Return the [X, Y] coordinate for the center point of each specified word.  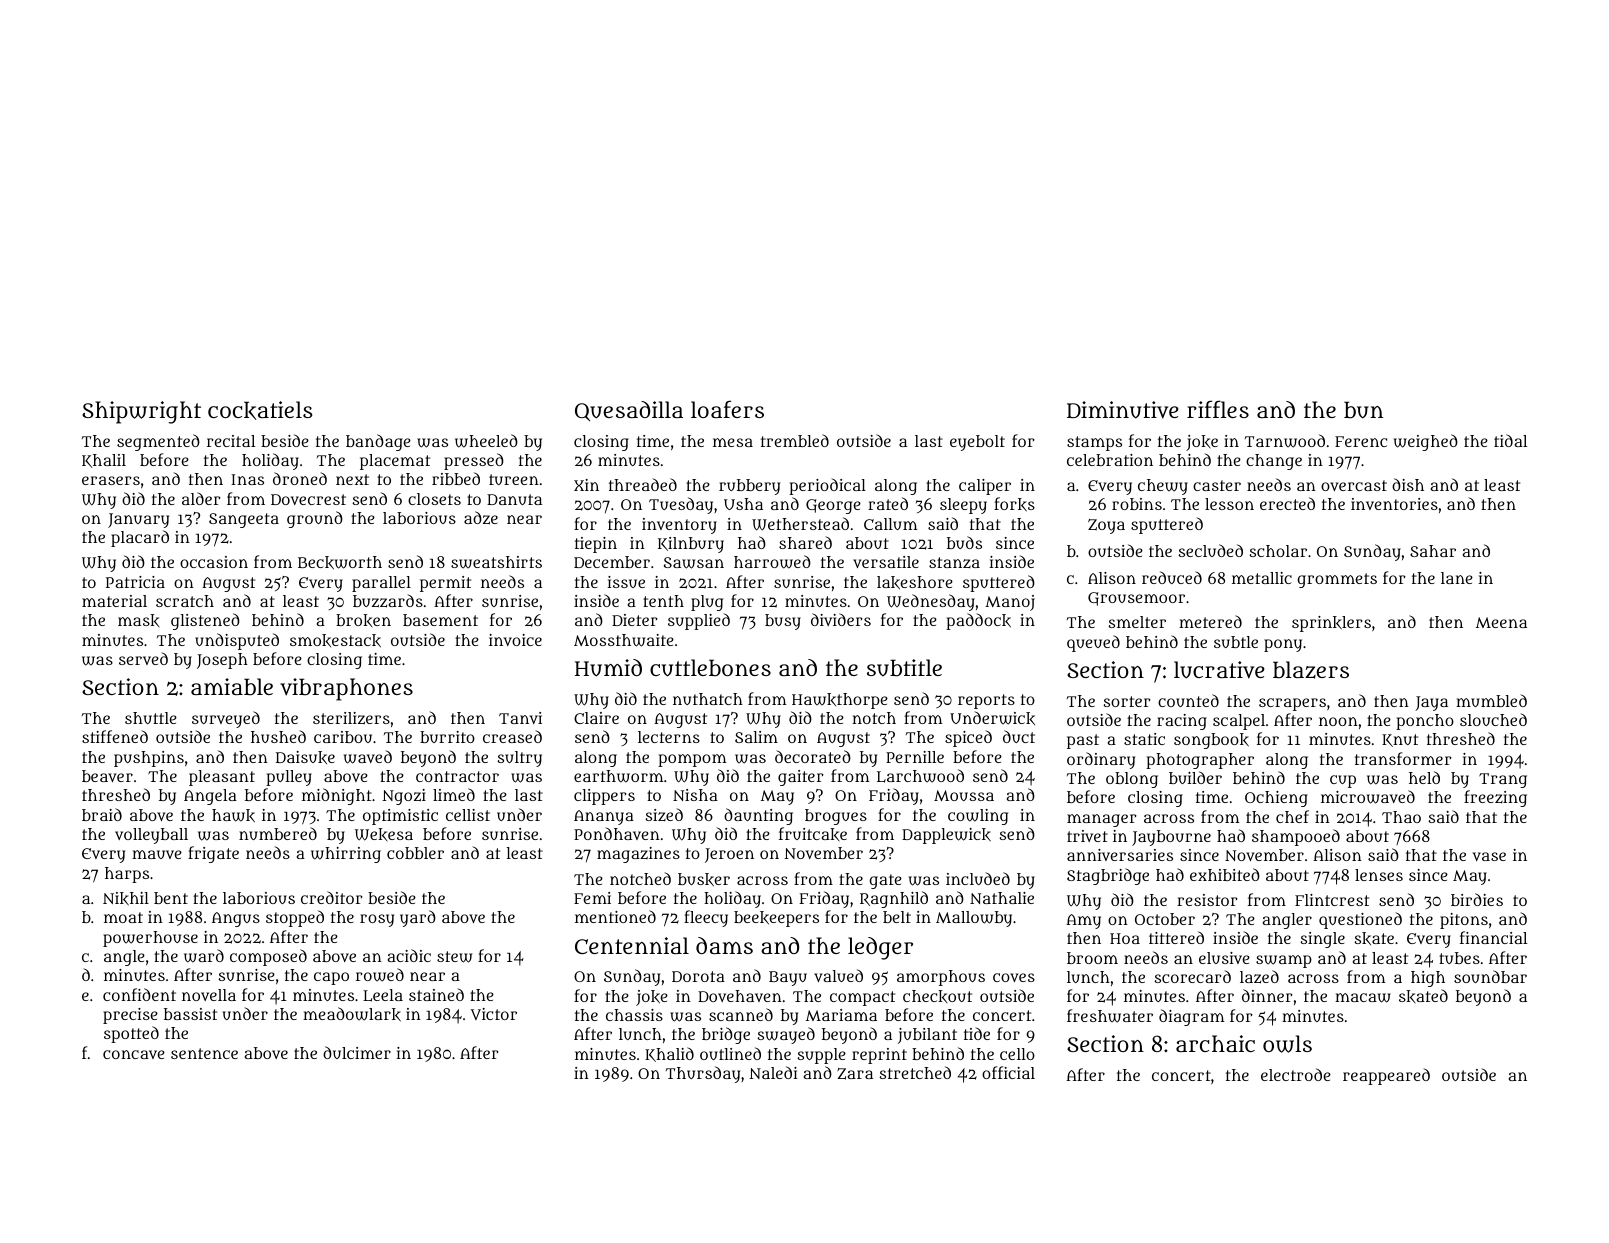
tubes [1459, 958]
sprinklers [1331, 624]
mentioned [615, 916]
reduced [1172, 577]
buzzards [388, 601]
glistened [205, 621]
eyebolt [977, 443]
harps [127, 875]
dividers [841, 619]
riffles [1218, 409]
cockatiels [260, 410]
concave [134, 1054]
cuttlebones [710, 668]
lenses [1379, 875]
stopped [295, 918]
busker [704, 880]
